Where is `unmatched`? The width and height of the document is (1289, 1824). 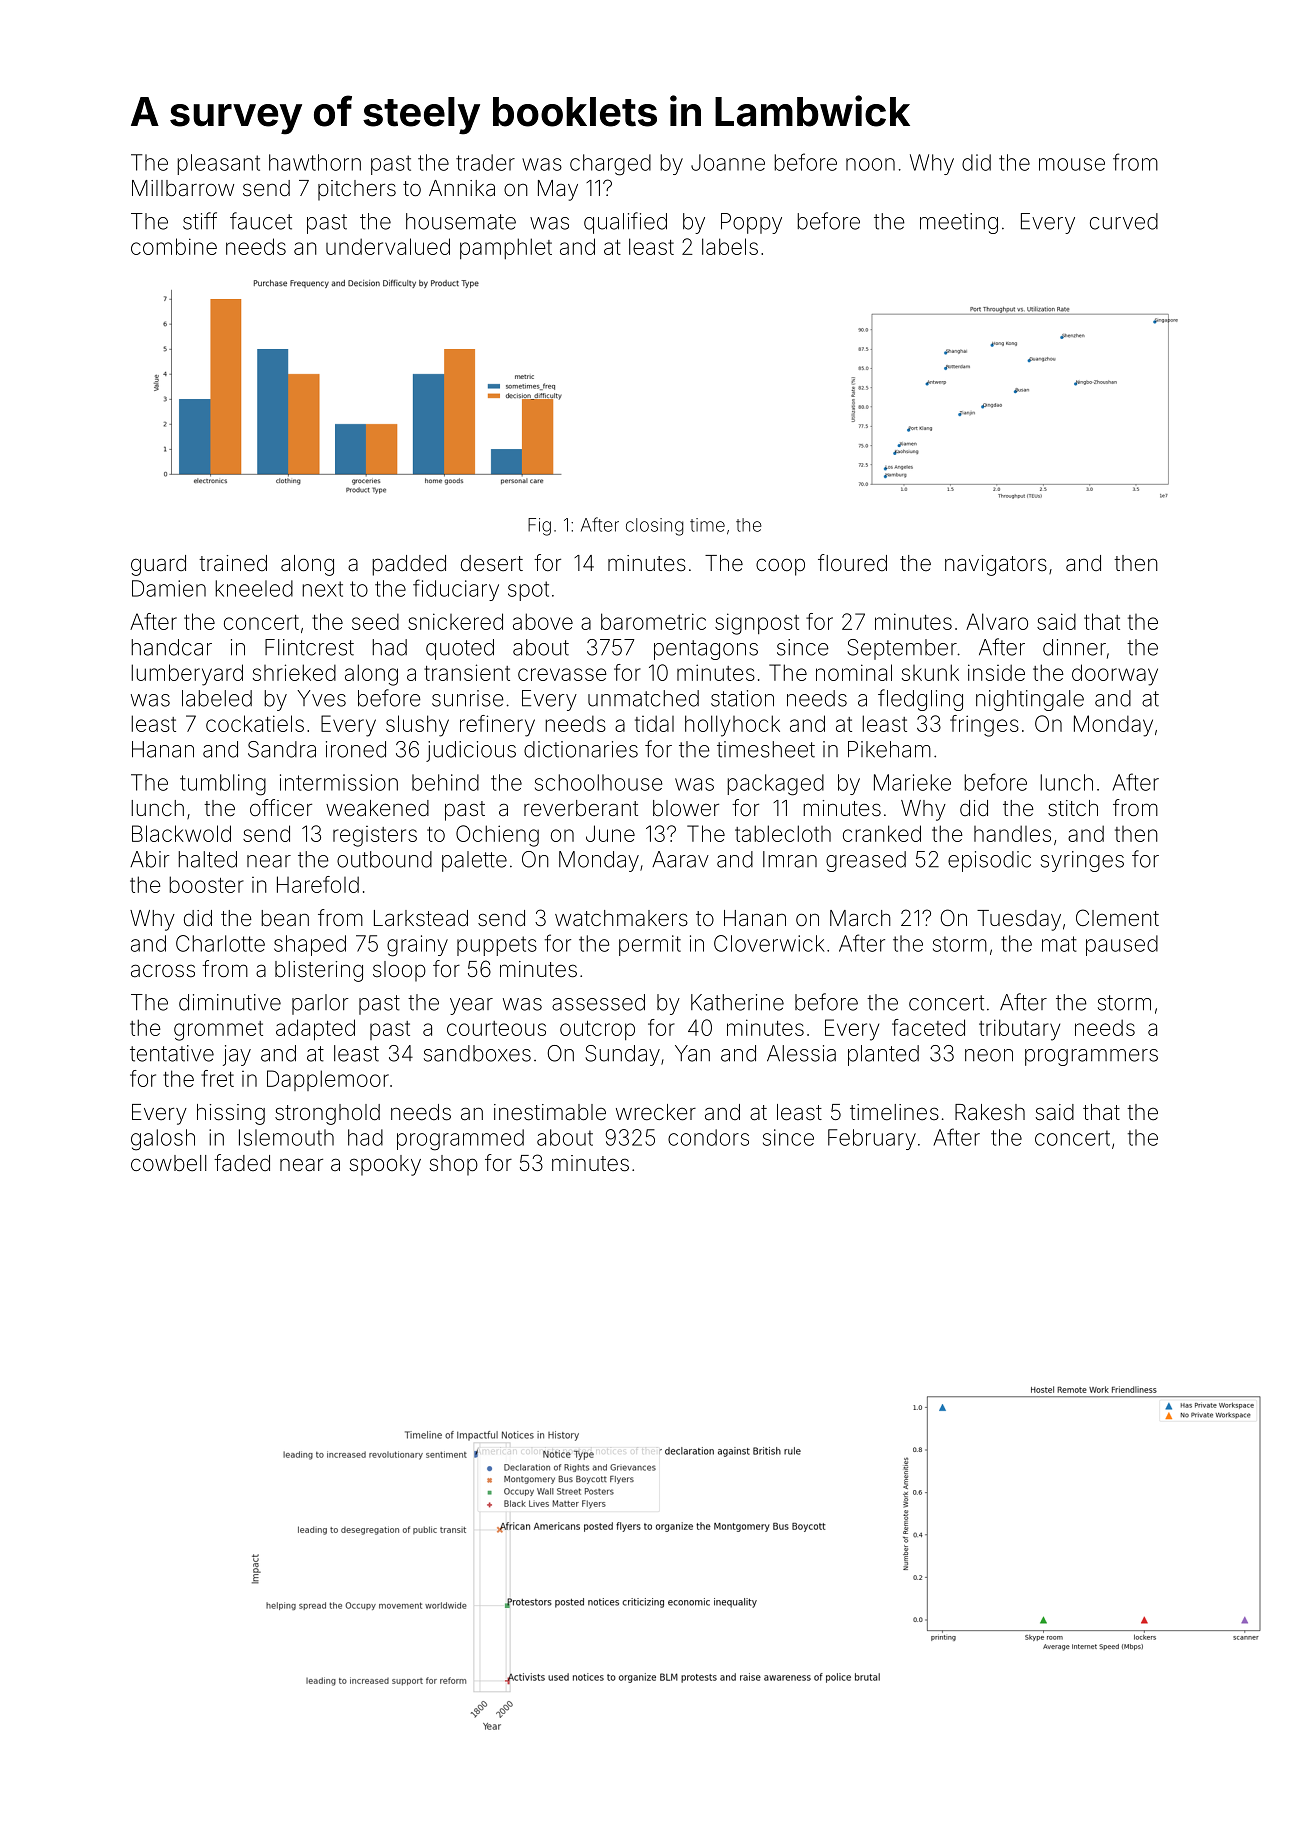 unmatched is located at coordinates (643, 698).
